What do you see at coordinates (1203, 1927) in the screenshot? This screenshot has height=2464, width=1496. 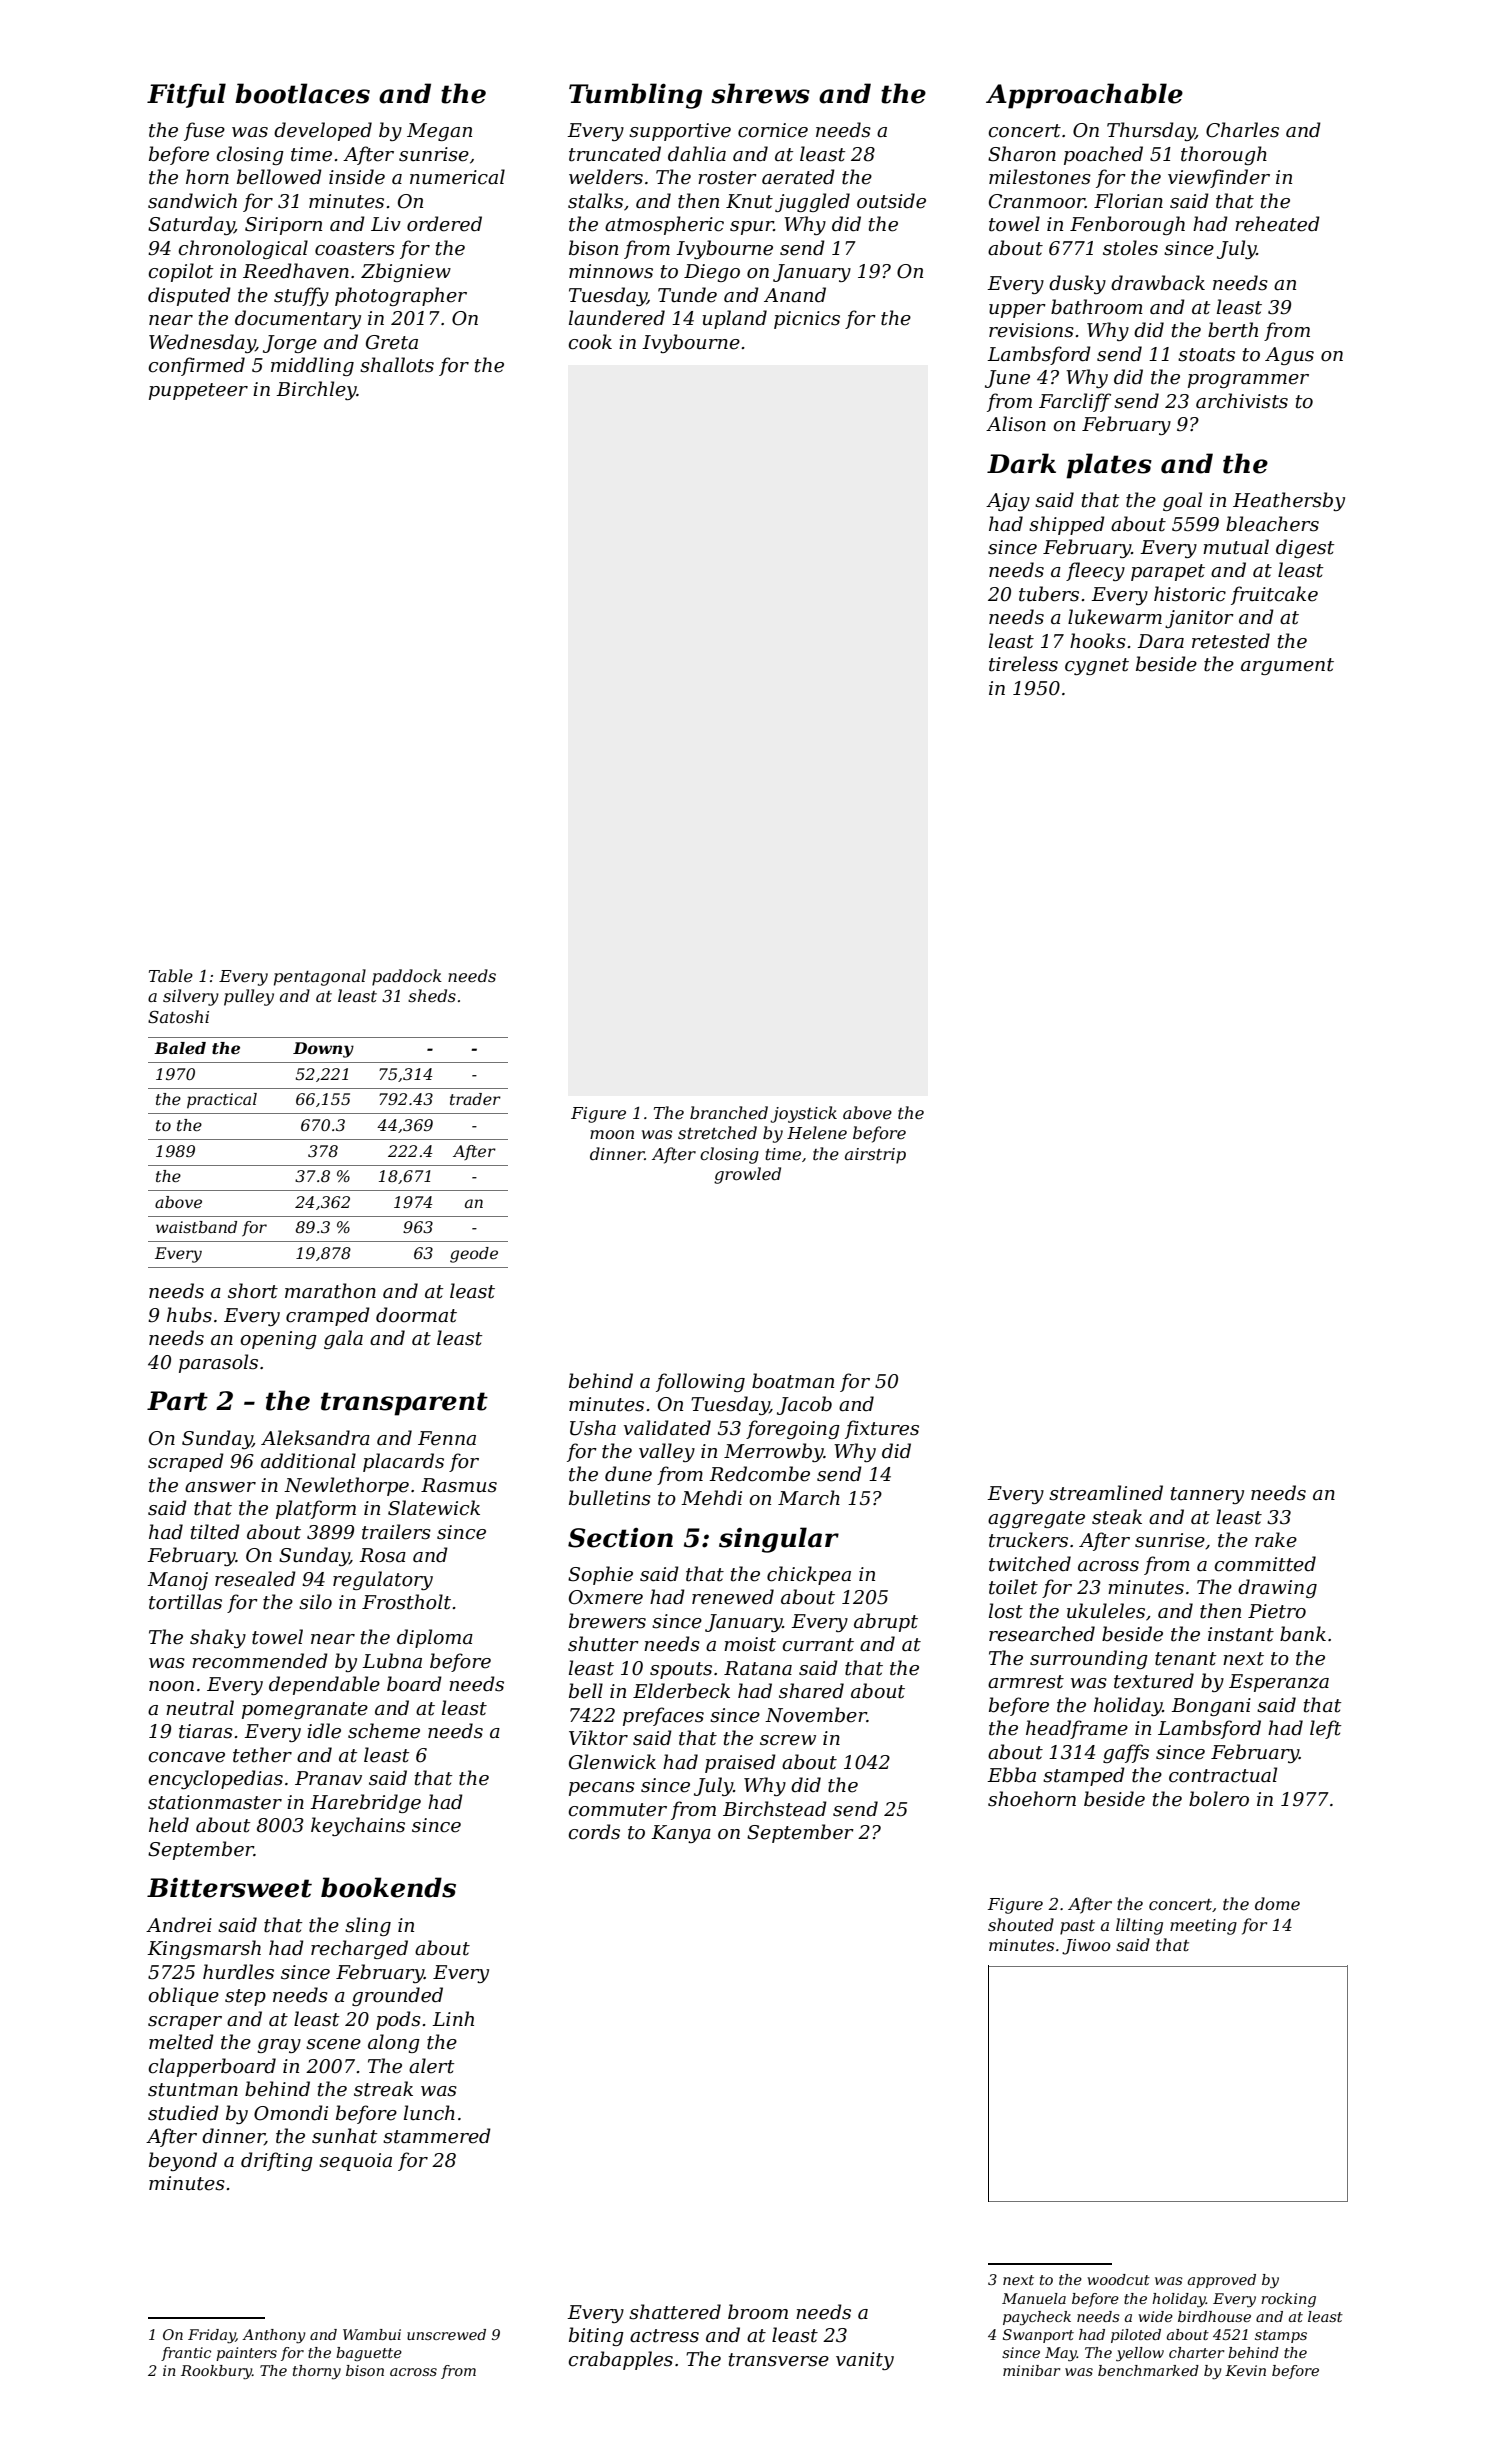 I see `meeting` at bounding box center [1203, 1927].
